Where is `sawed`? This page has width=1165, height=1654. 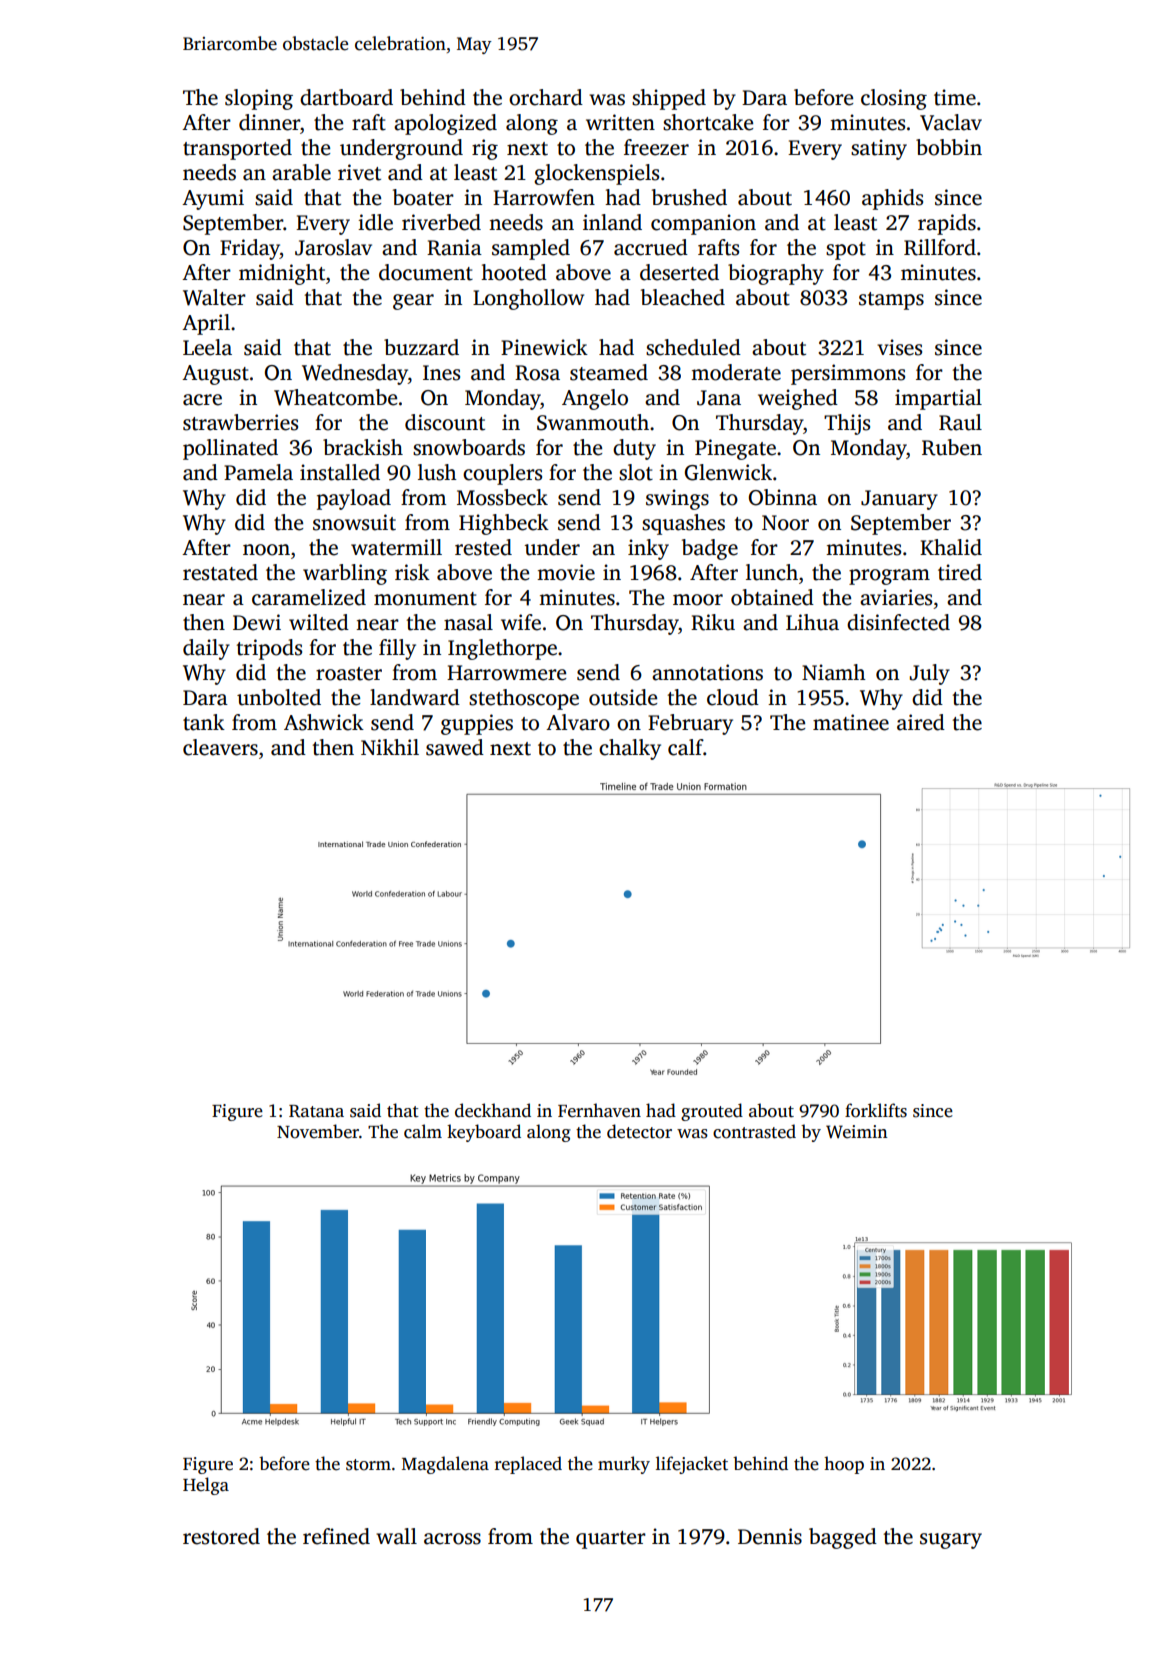 sawed is located at coordinates (455, 747).
